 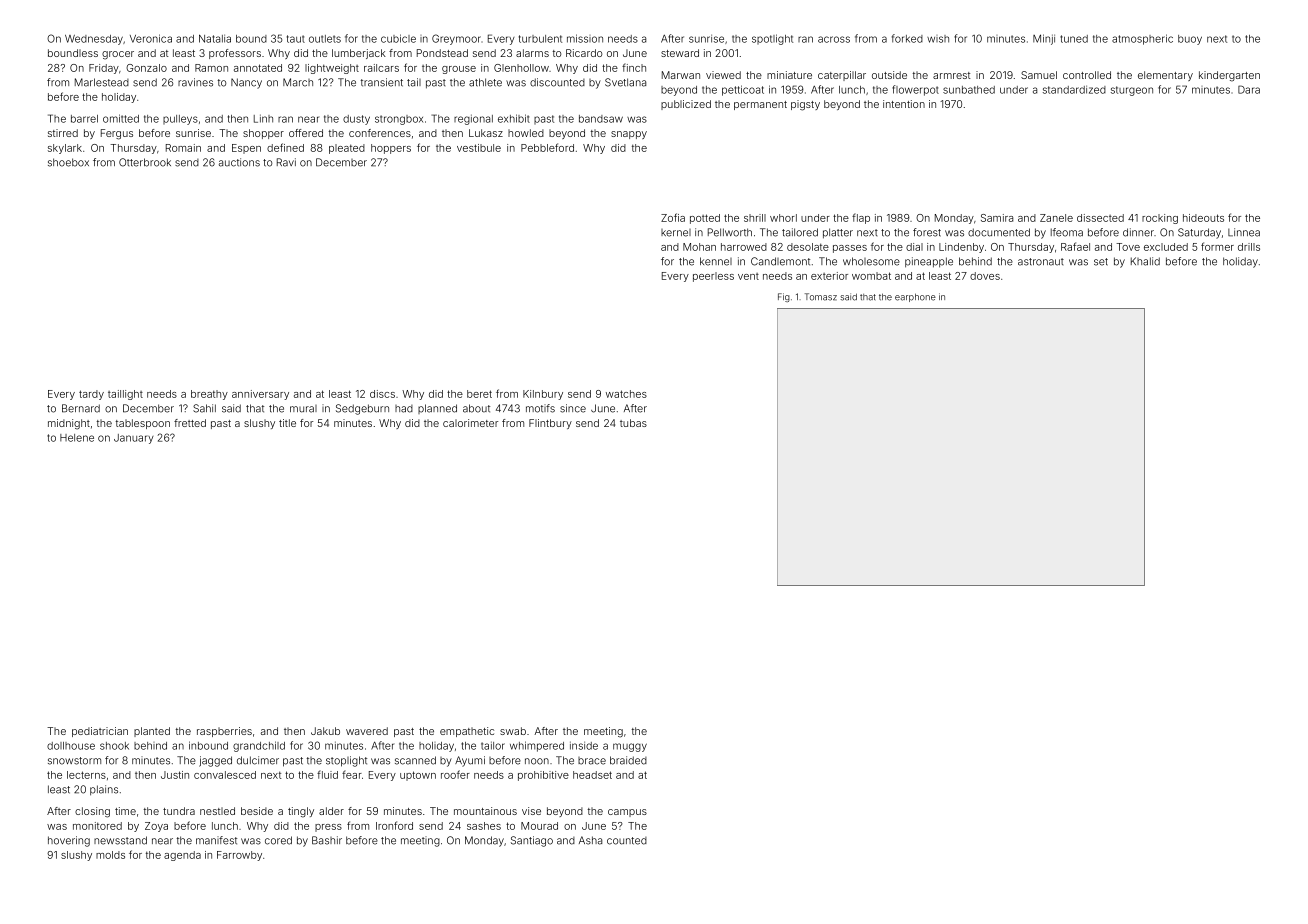 What do you see at coordinates (382, 394) in the image?
I see `discs` at bounding box center [382, 394].
